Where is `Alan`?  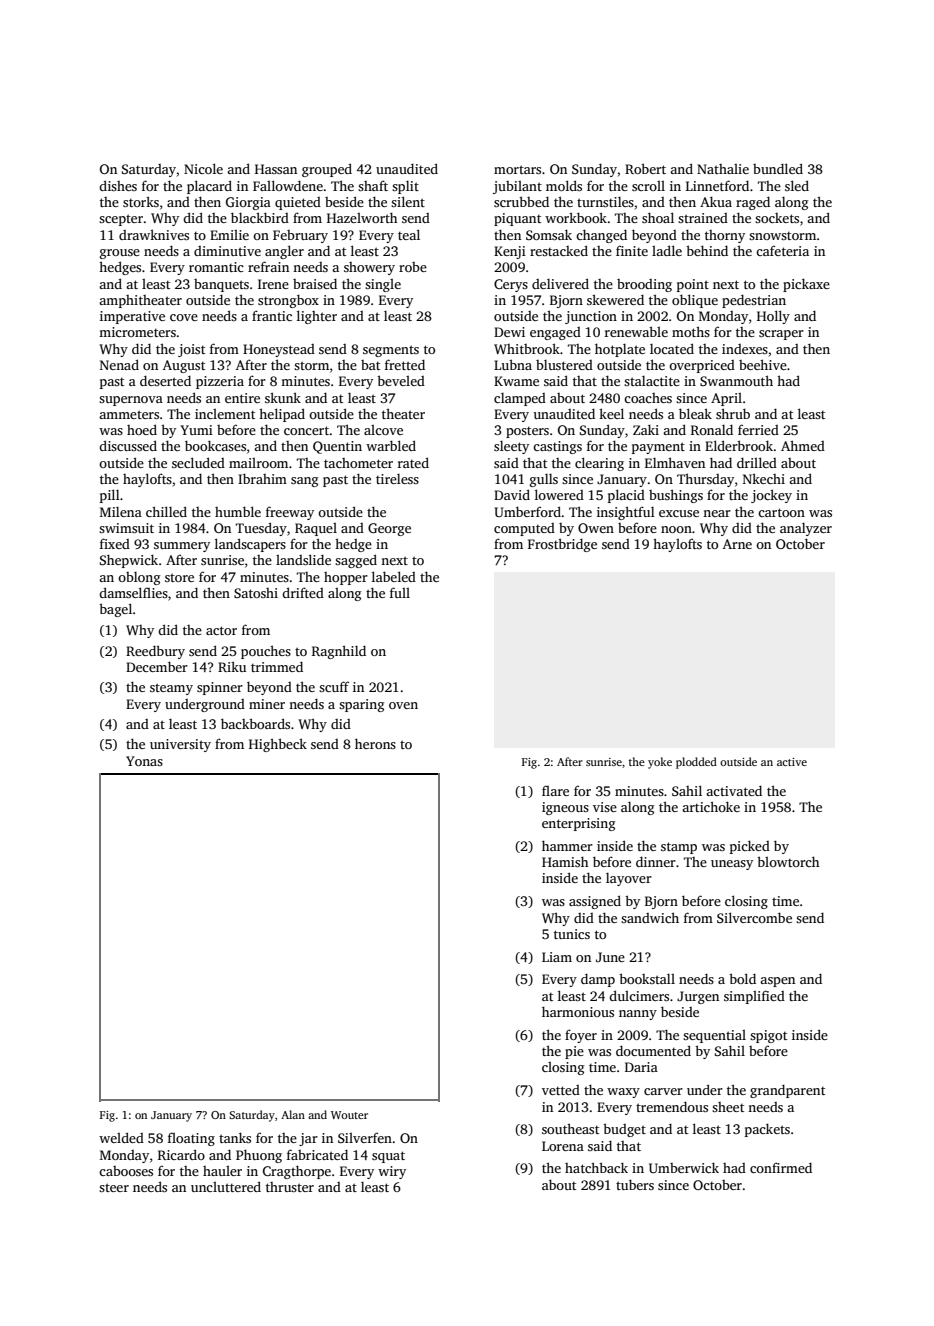 Alan is located at coordinates (293, 1114).
